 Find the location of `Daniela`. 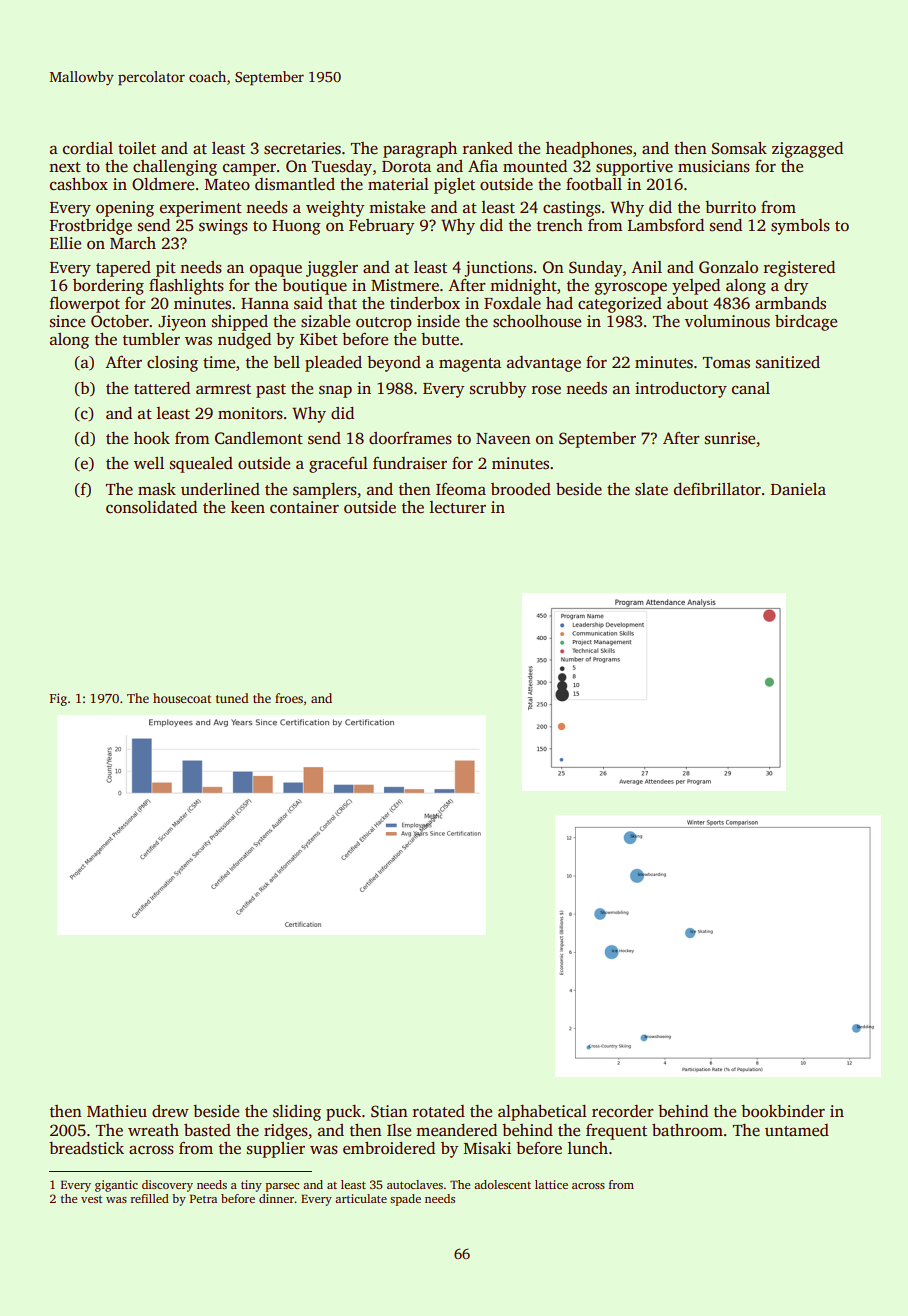

Daniela is located at coordinates (798, 489).
